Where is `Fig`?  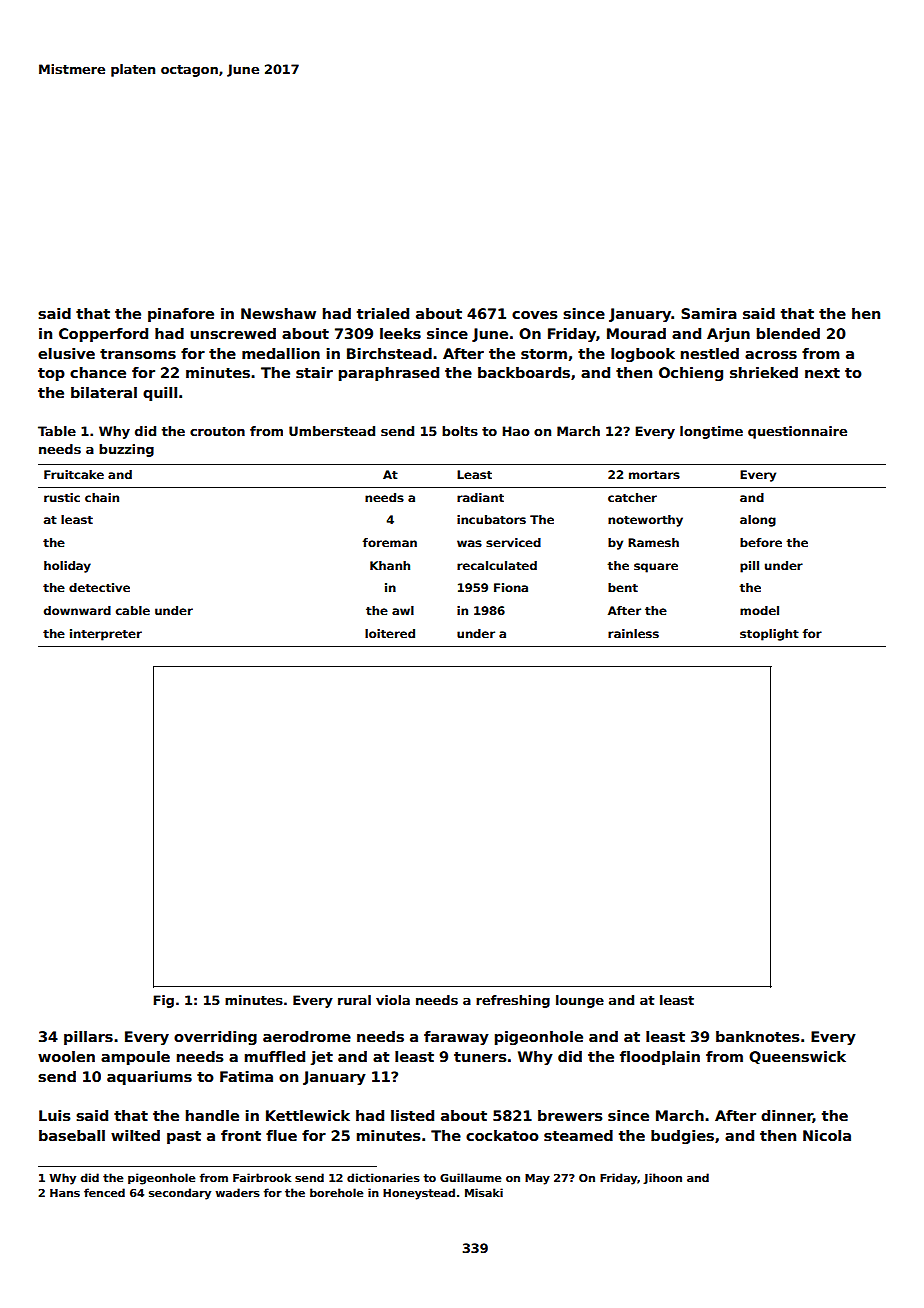 Fig is located at coordinates (163, 1001).
